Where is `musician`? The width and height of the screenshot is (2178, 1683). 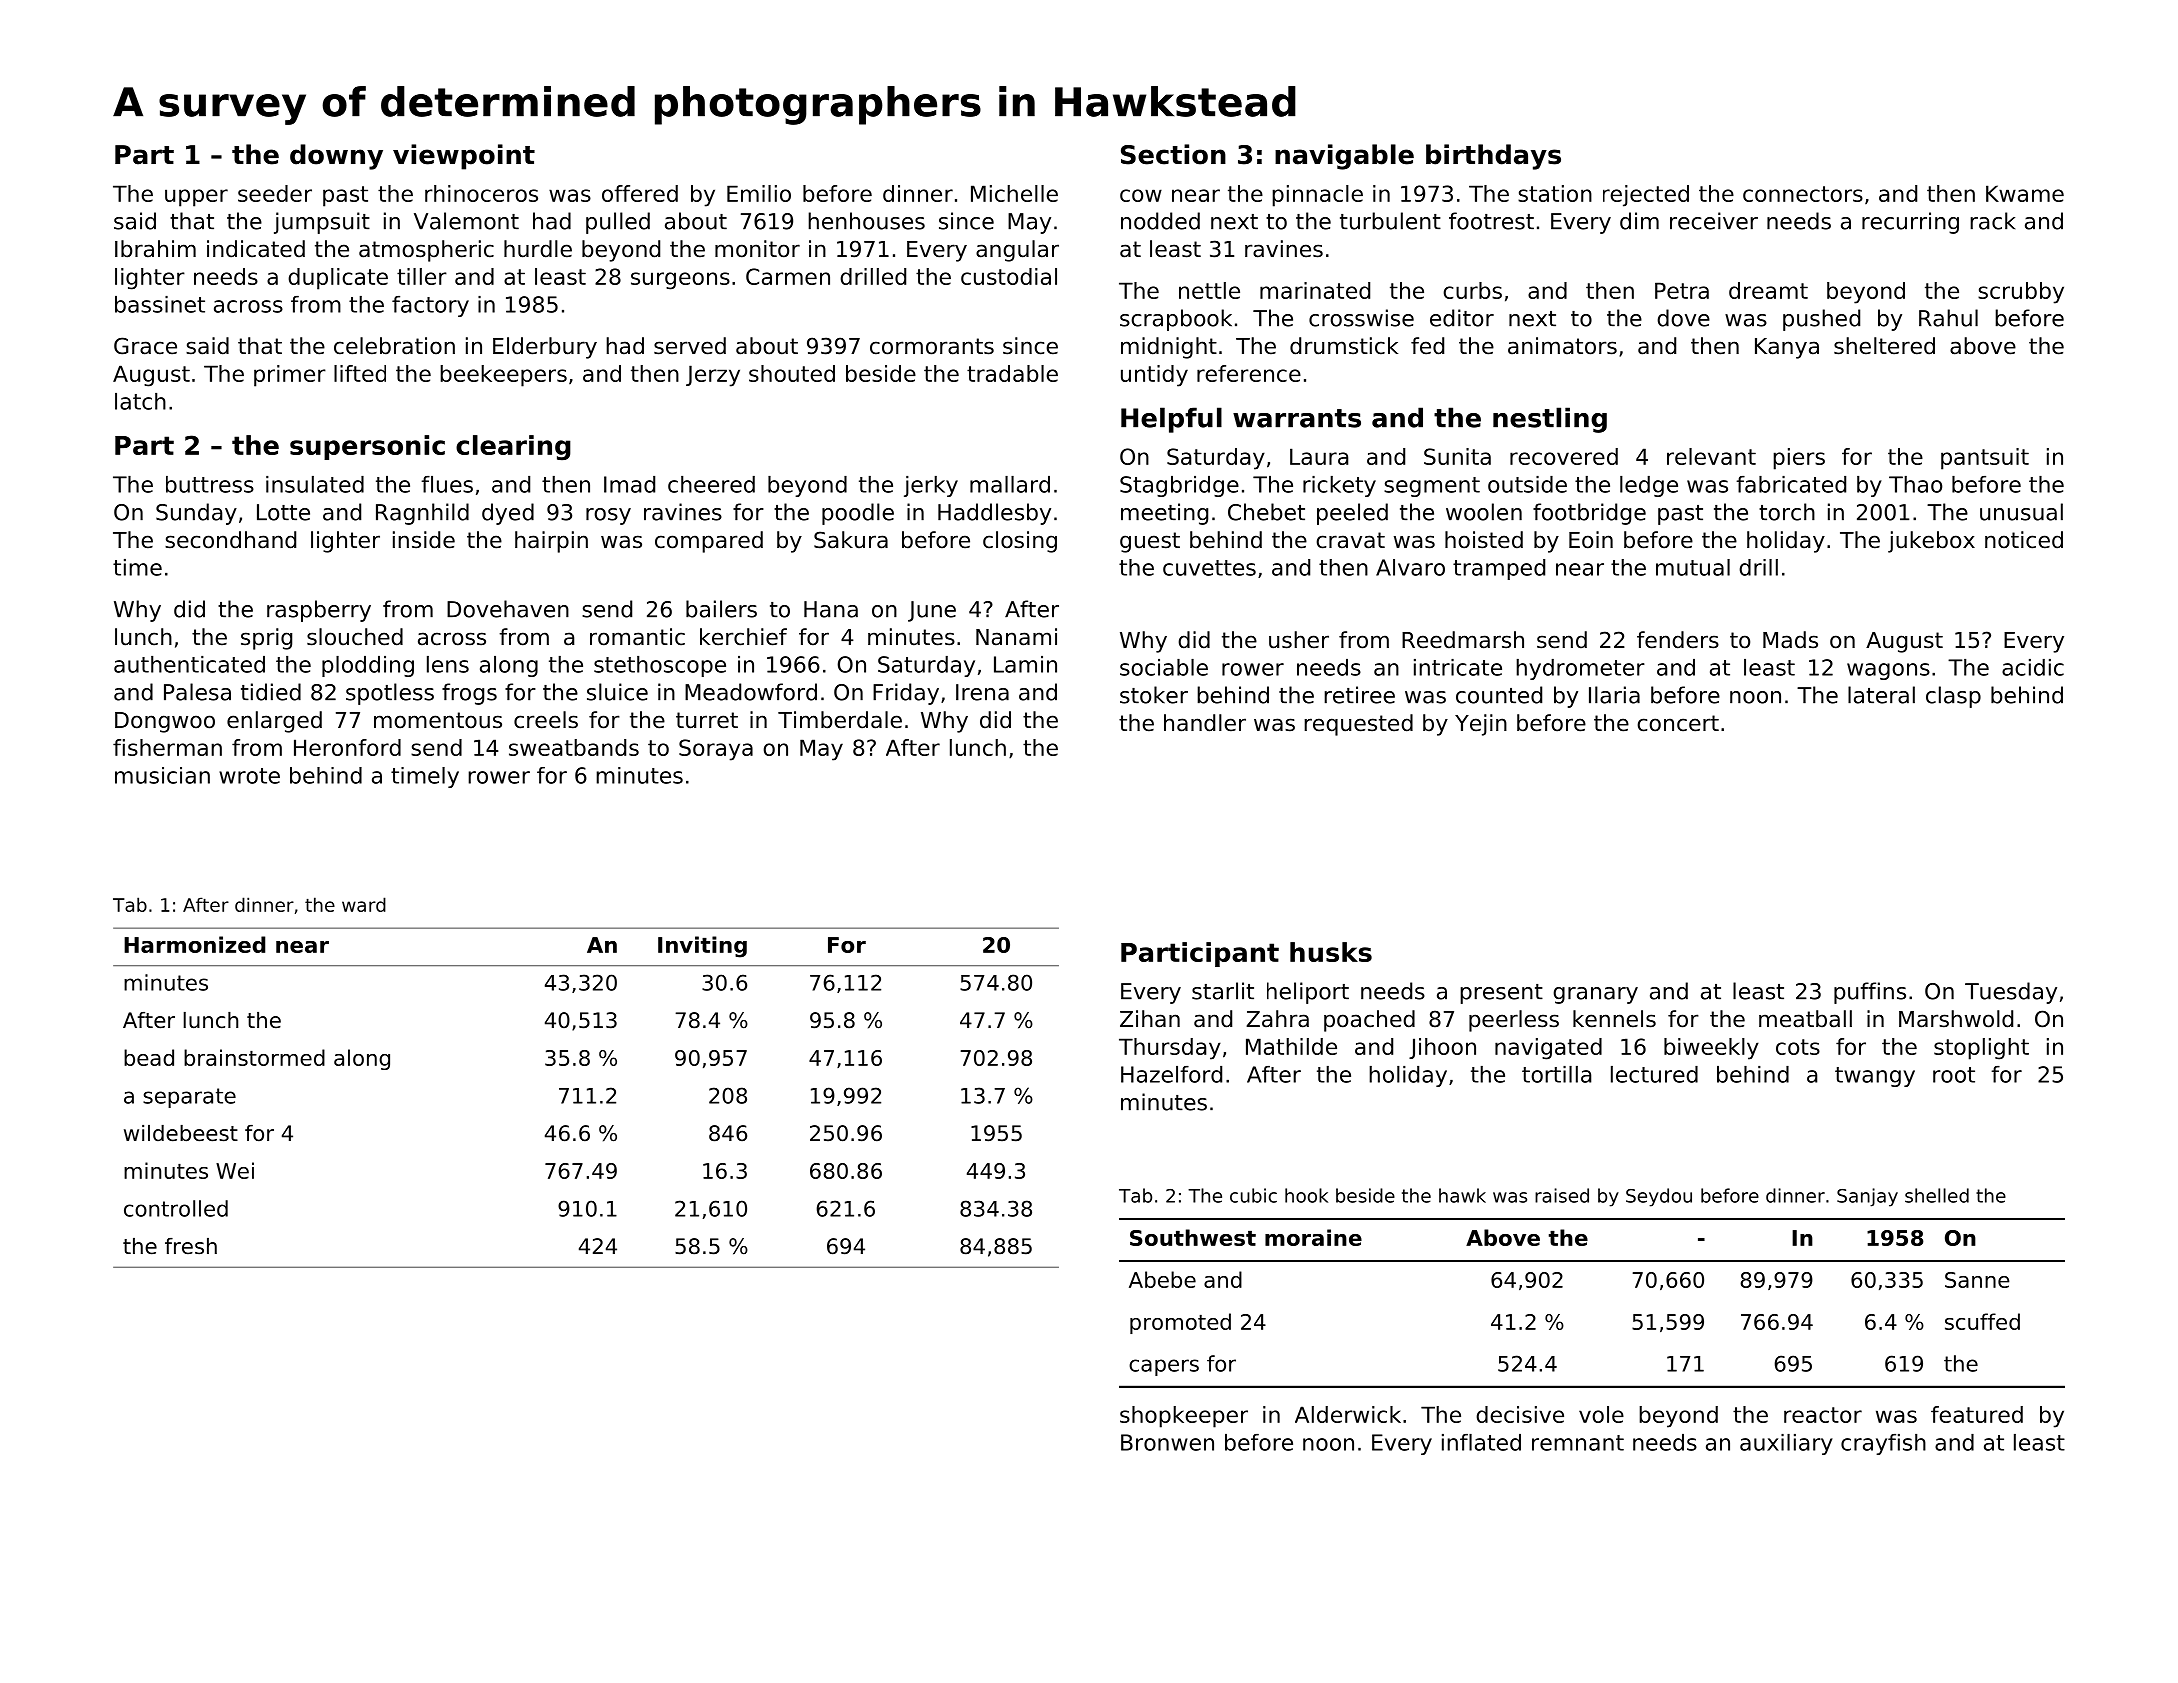
musician is located at coordinates (162, 775).
